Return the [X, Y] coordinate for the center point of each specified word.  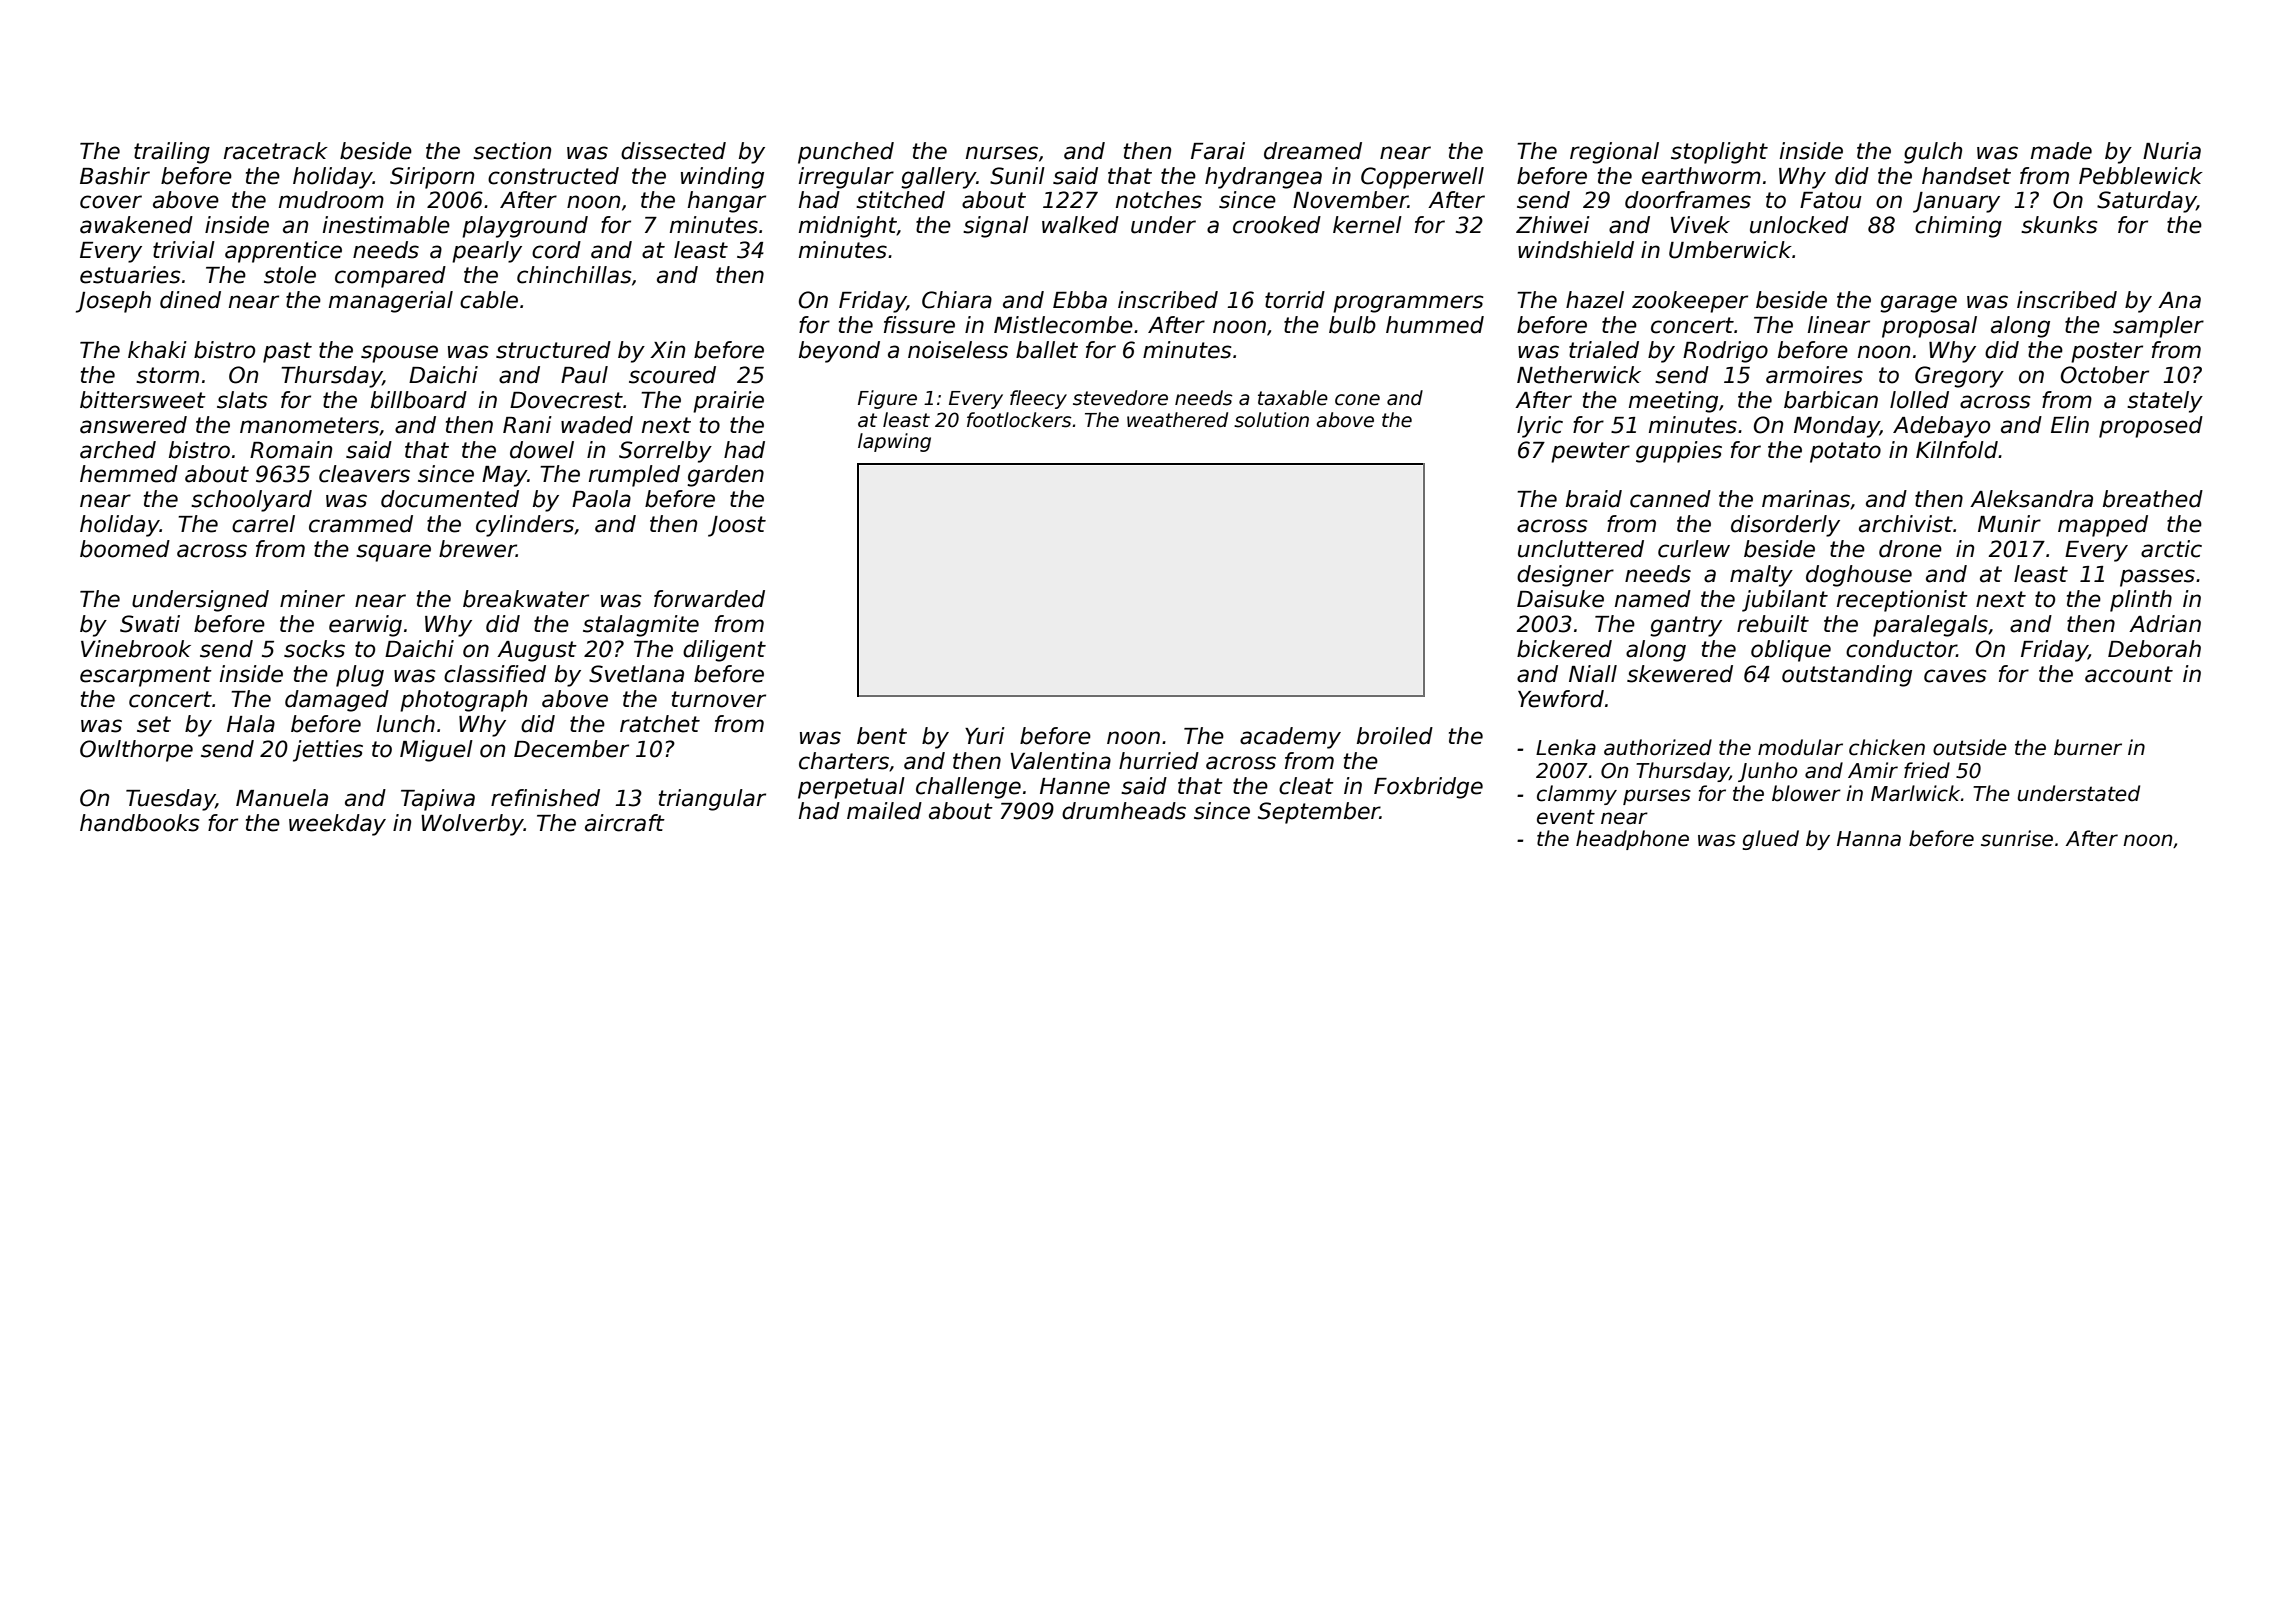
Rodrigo [1725, 352]
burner [2088, 747]
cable [489, 300]
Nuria [2172, 151]
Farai [1218, 151]
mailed [884, 811]
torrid [1295, 300]
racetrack [276, 151]
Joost [737, 526]
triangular [712, 800]
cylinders [525, 526]
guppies [1679, 452]
